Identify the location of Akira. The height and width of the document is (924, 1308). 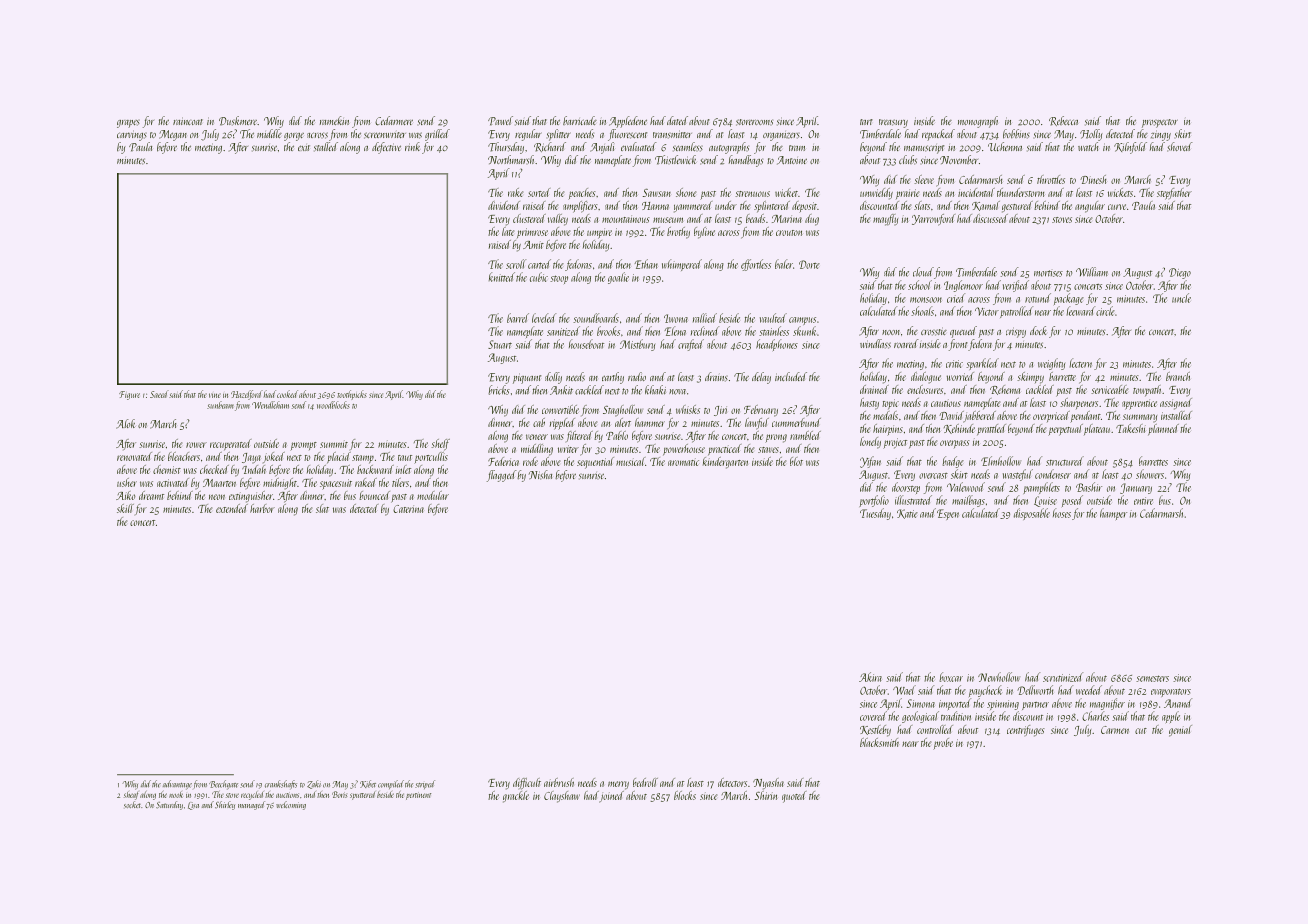
(870, 677).
